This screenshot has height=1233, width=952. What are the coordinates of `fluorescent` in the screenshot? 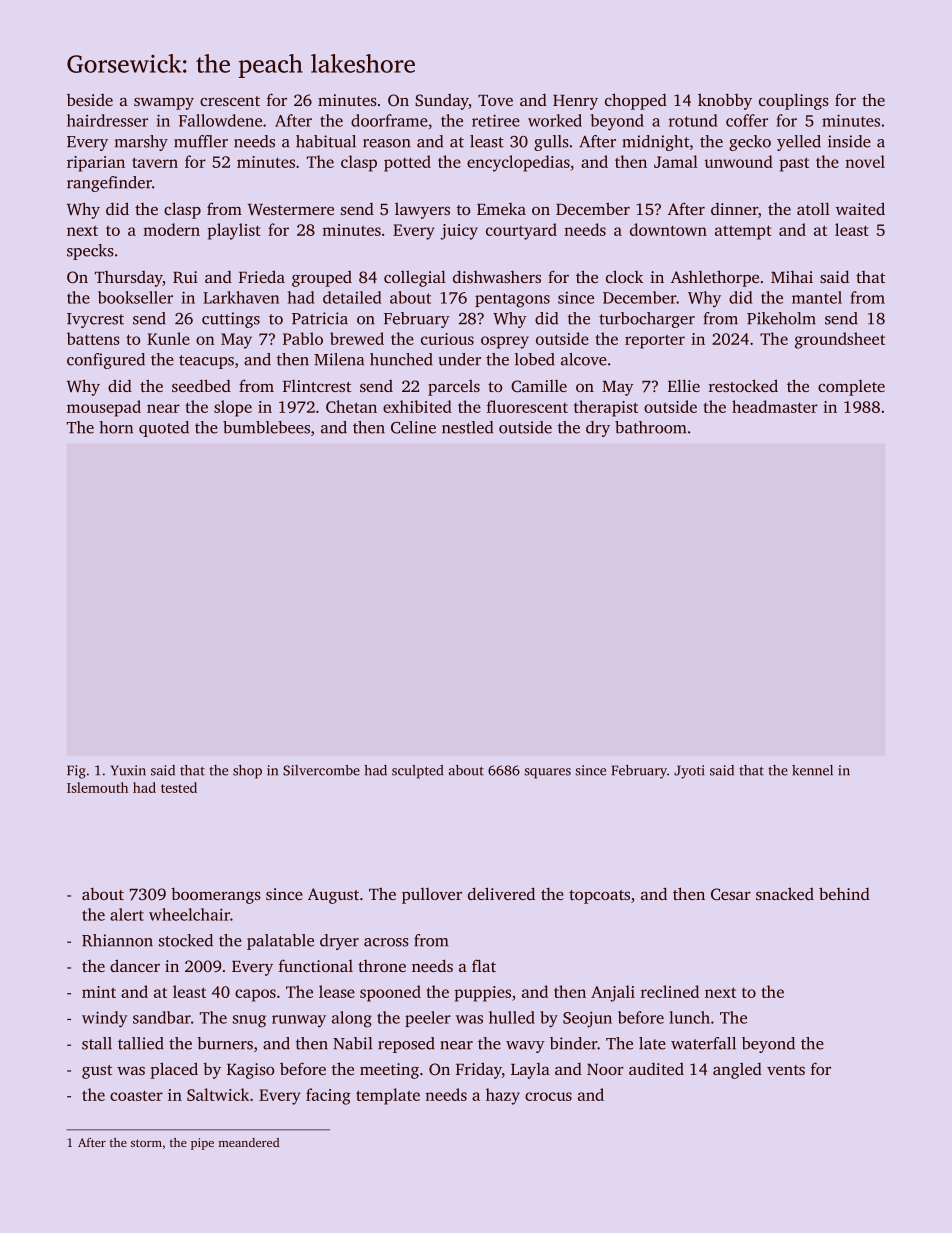 It's located at (527, 406).
